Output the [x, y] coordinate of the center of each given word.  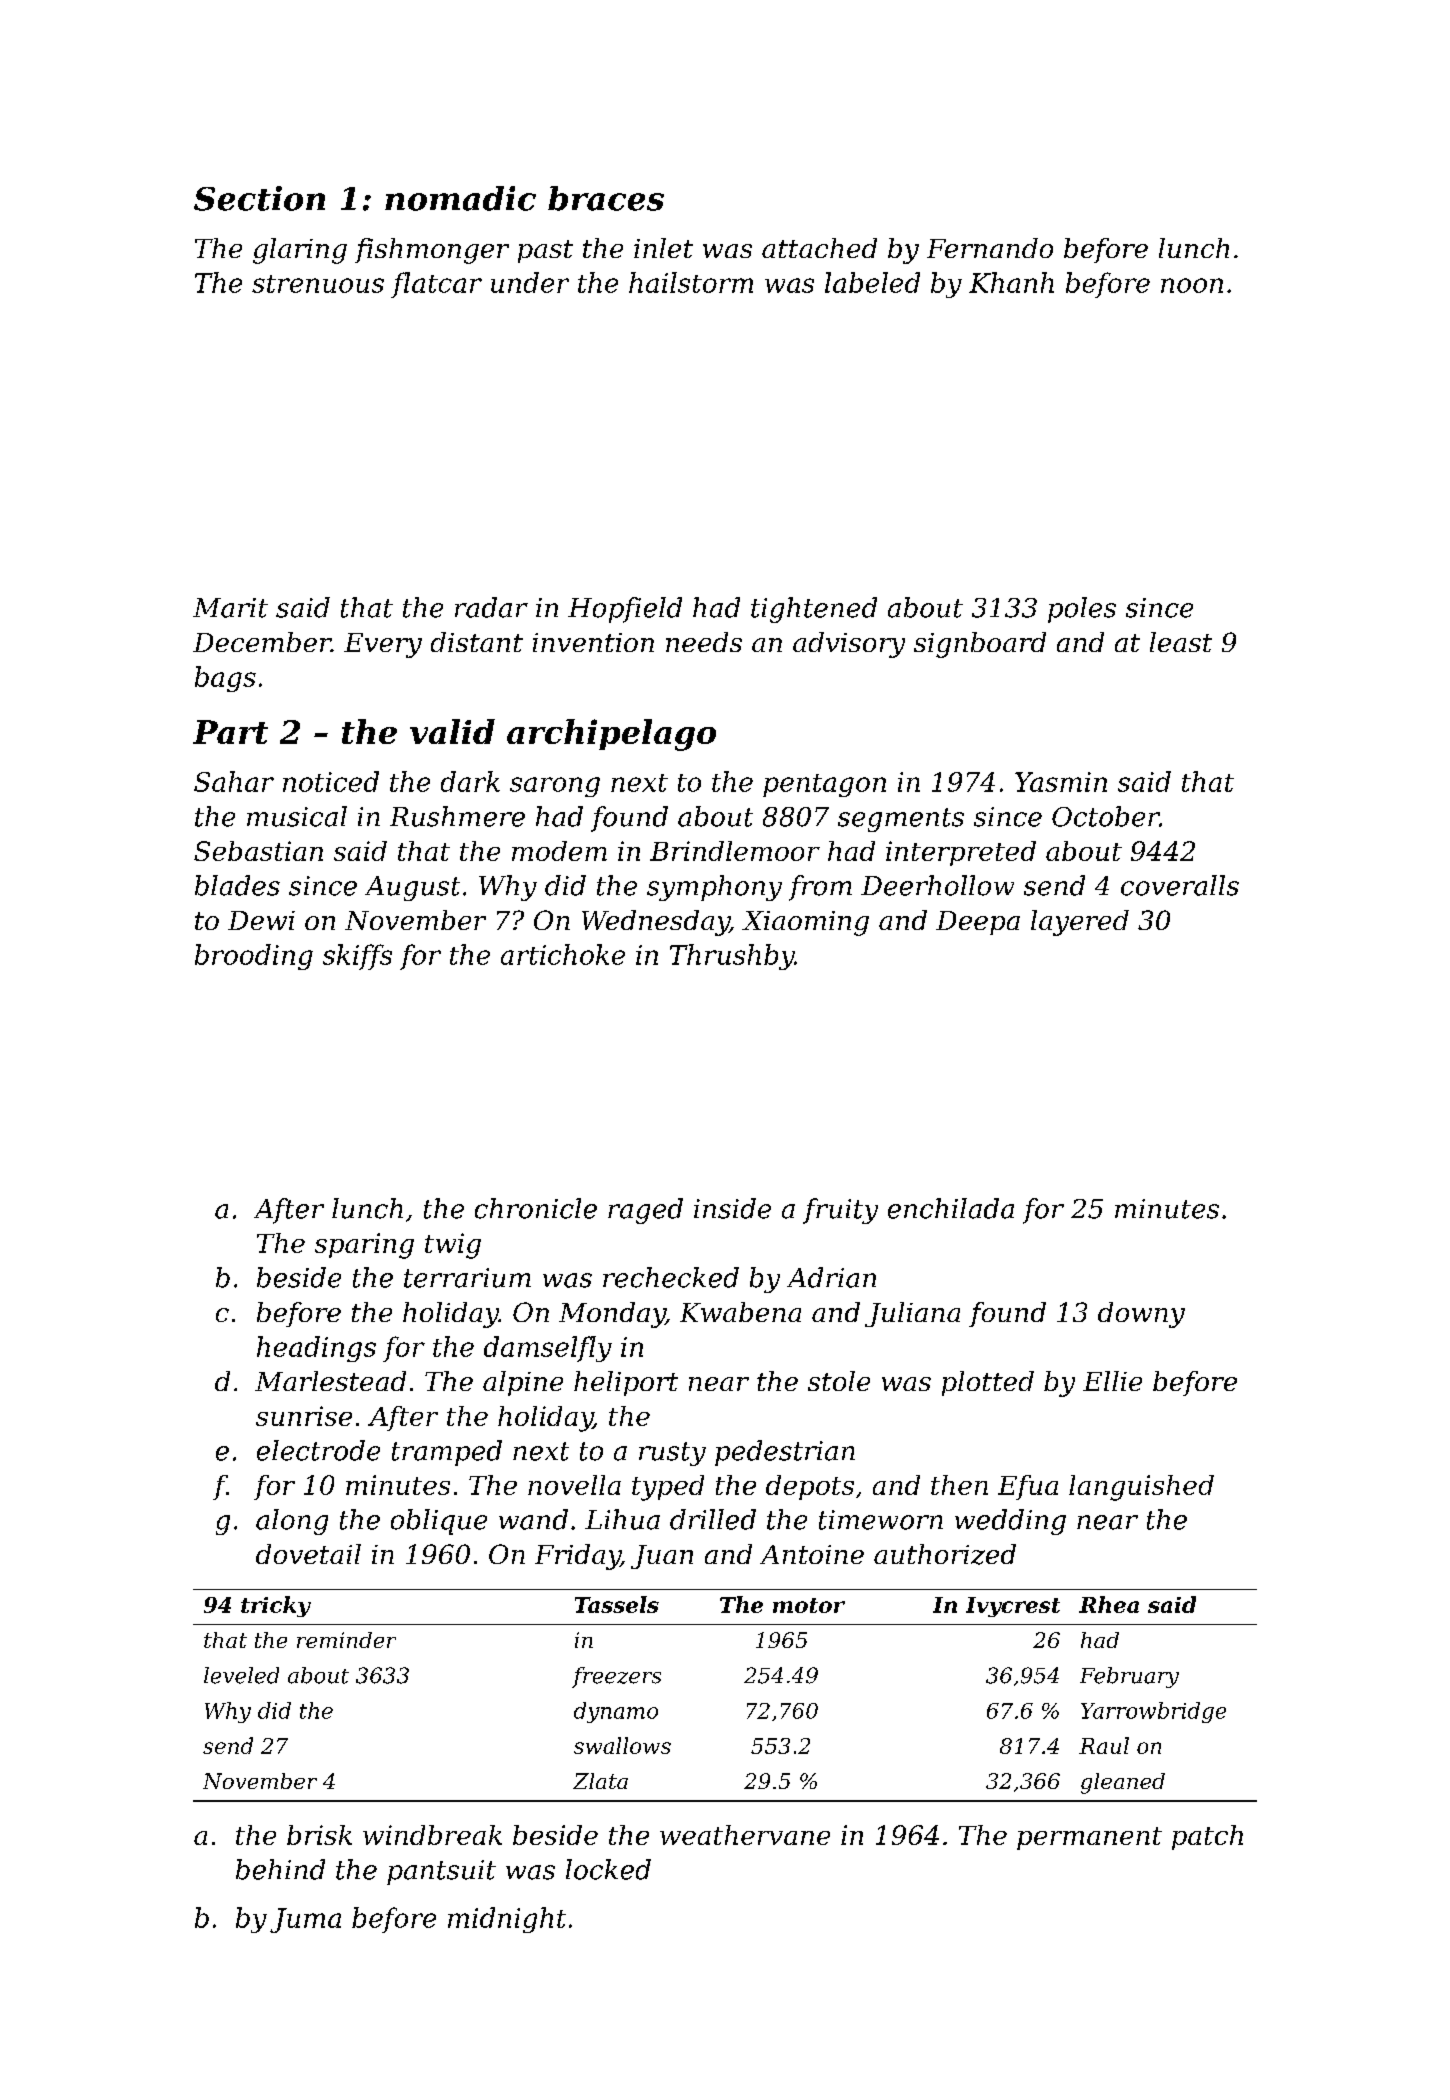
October [1106, 816]
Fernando [990, 248]
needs [704, 642]
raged [645, 1211]
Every [383, 645]
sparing [364, 1246]
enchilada [951, 1208]
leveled [241, 1675]
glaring [300, 251]
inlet [663, 248]
